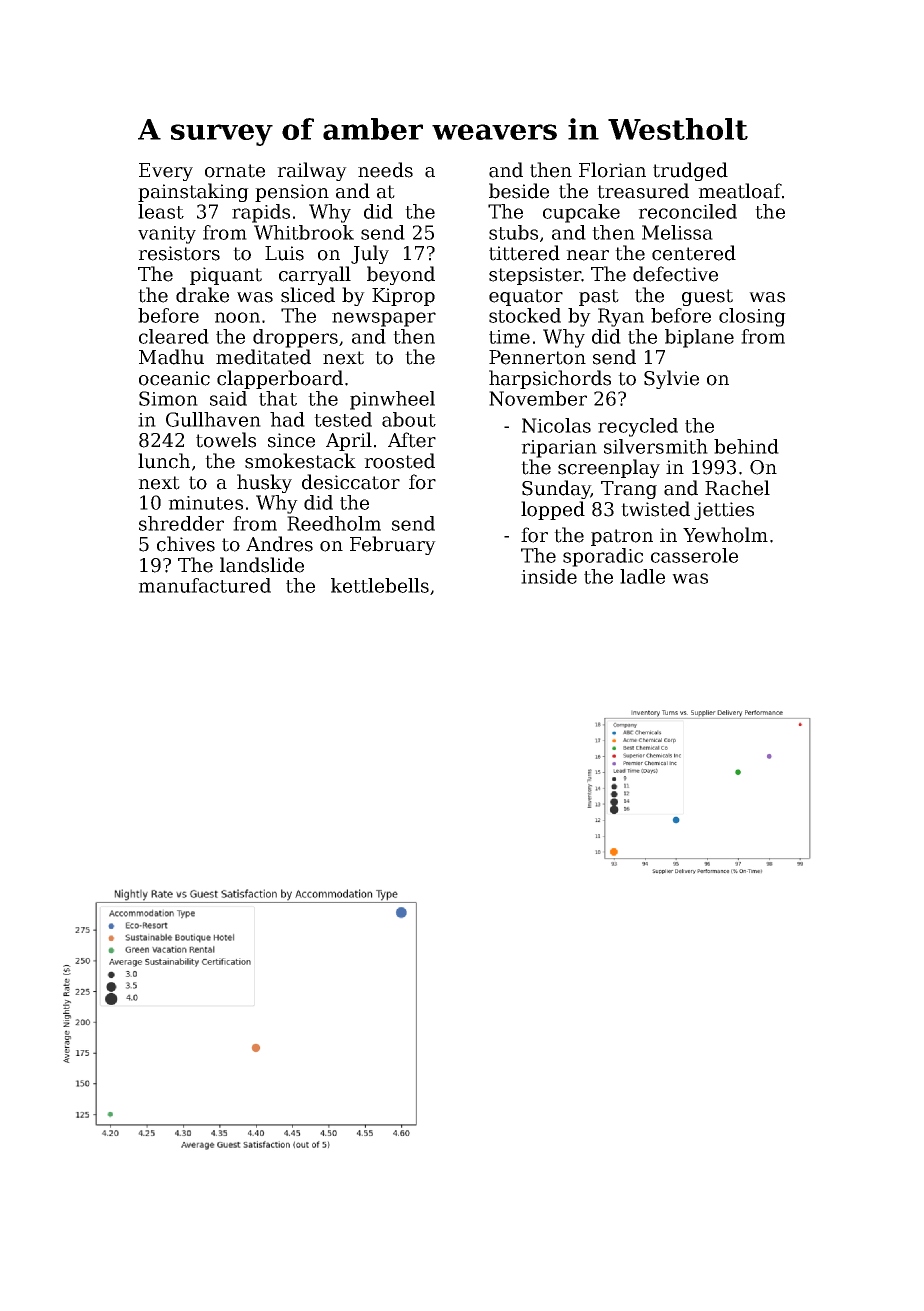 The height and width of the document is (1311, 924). Describe the element at coordinates (304, 232) in the document. I see `Whitbrook` at that location.
